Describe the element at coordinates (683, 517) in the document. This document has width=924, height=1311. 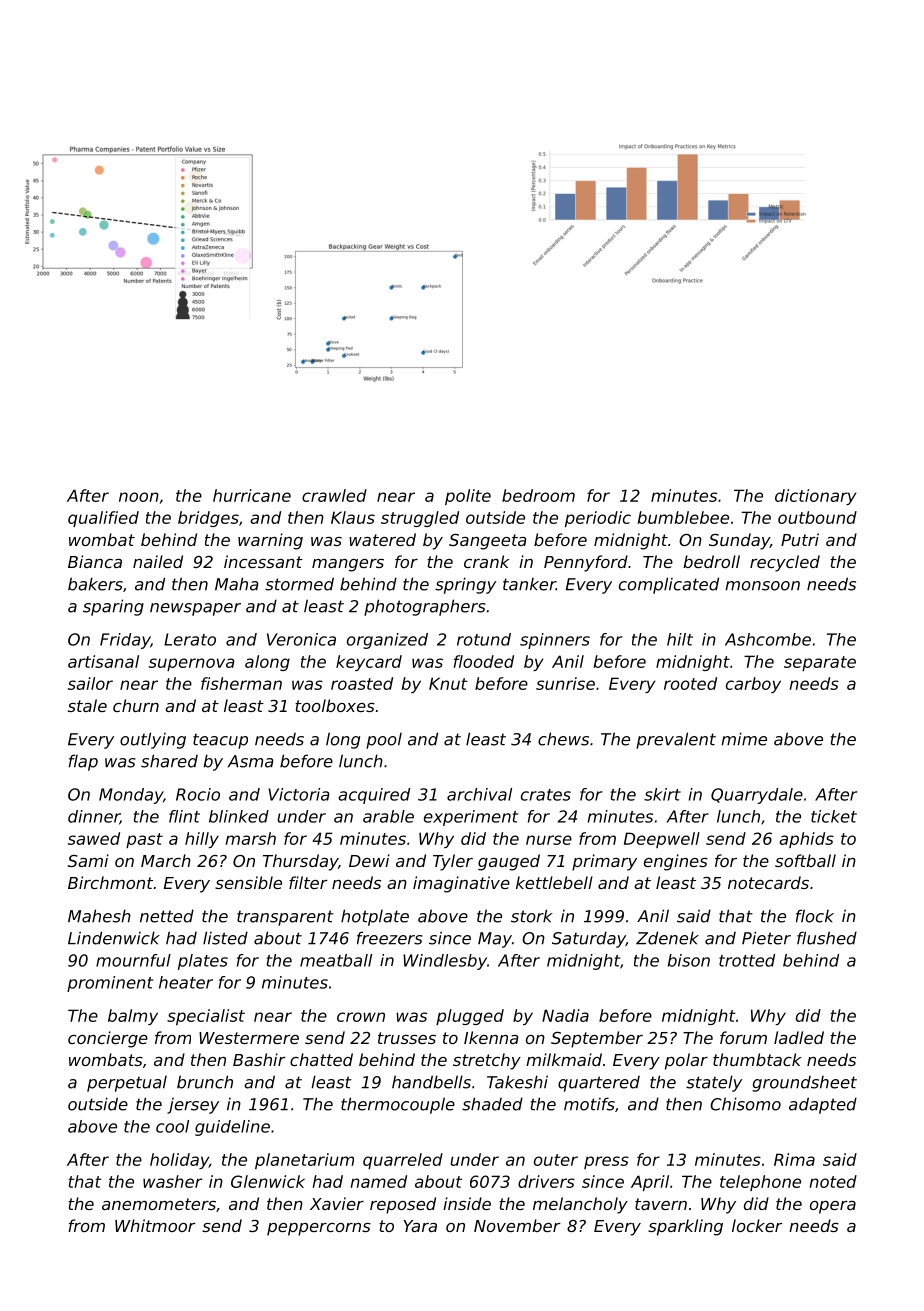
I see `bumblebee` at that location.
